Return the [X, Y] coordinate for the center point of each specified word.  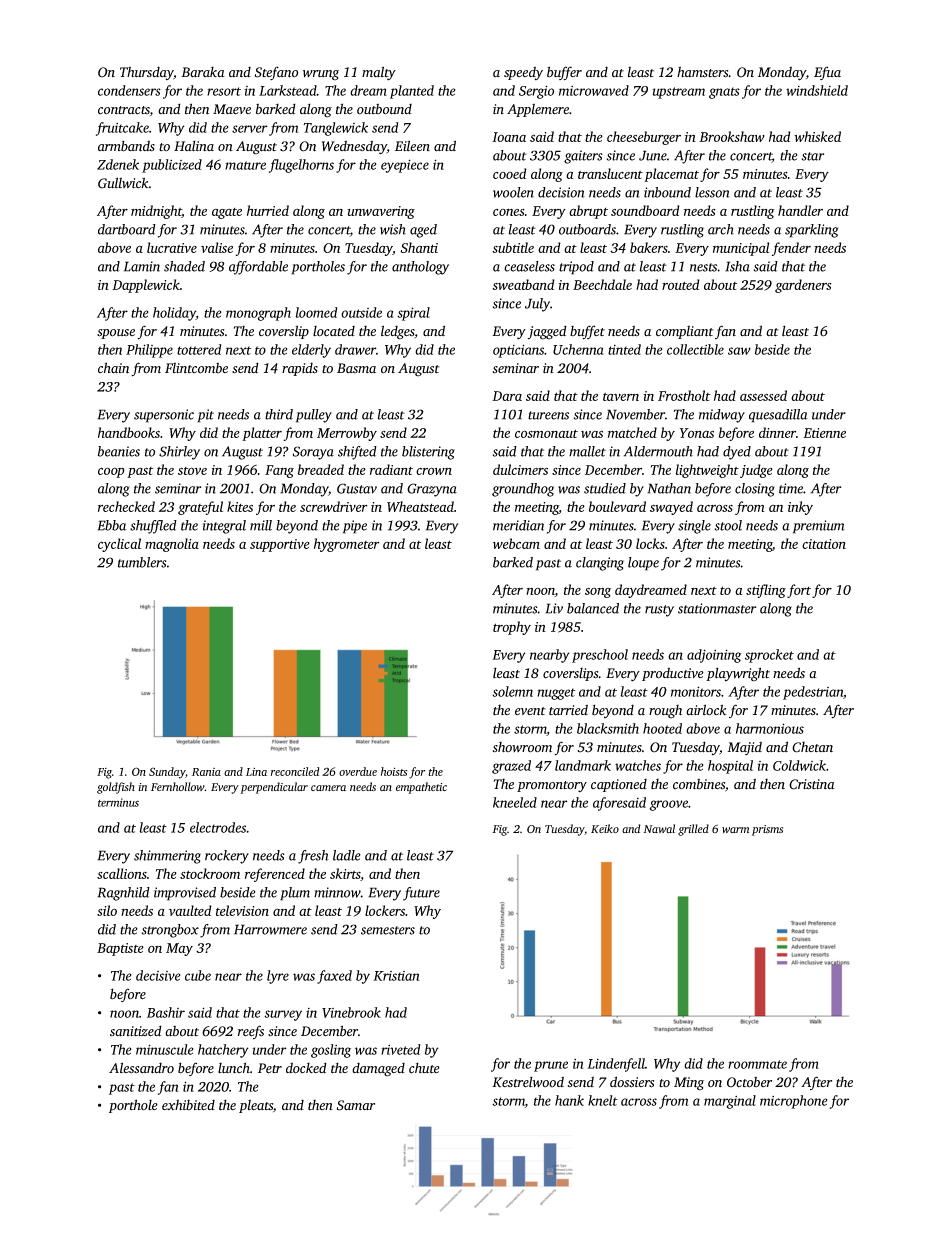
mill [261, 525]
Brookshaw [732, 136]
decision [561, 192]
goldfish [116, 788]
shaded [184, 266]
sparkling [811, 231]
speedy [523, 73]
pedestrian [813, 693]
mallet [587, 451]
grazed [511, 767]
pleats [256, 1106]
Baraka [203, 71]
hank [569, 1100]
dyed [737, 453]
